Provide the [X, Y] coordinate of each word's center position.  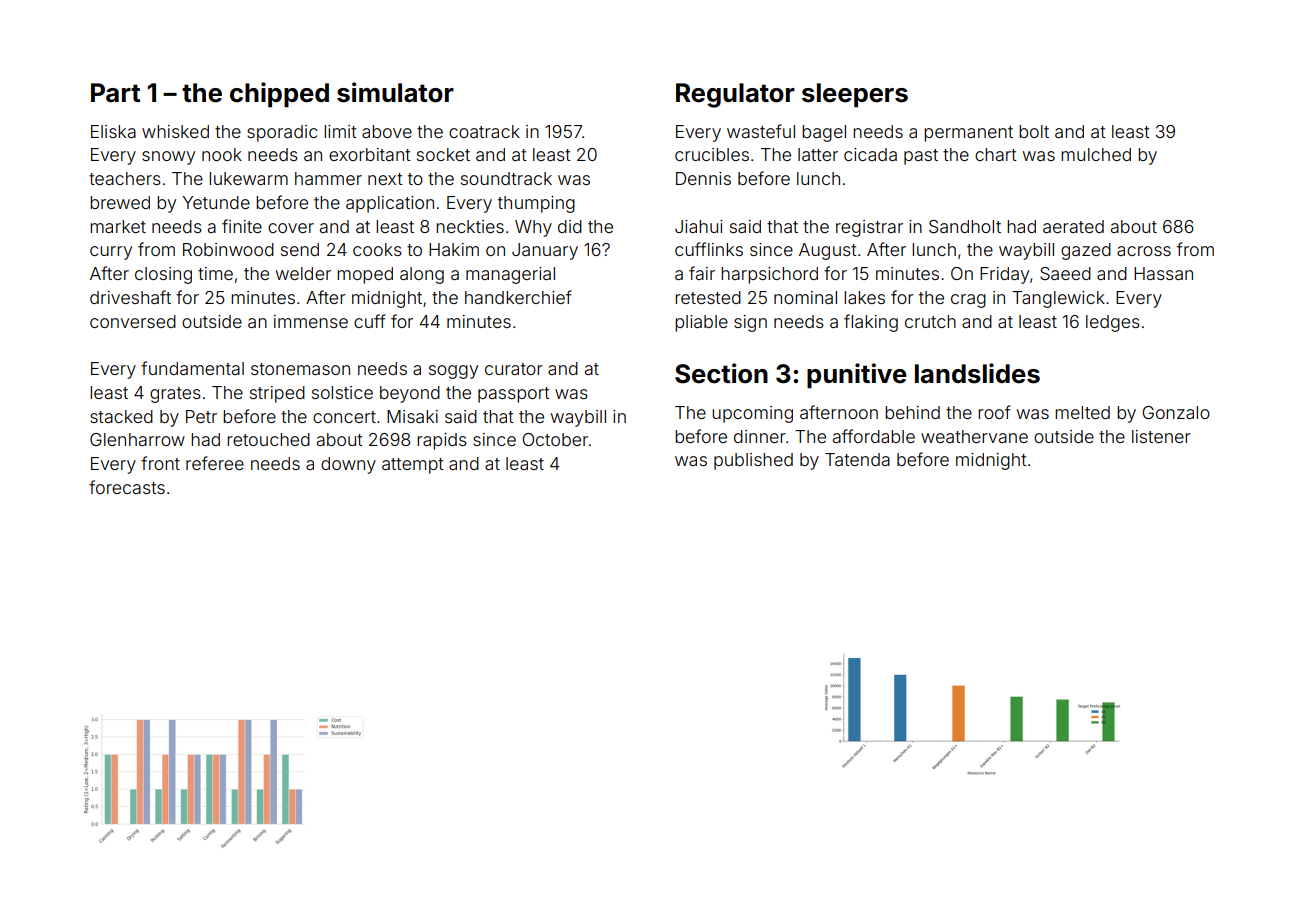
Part [115, 93]
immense [311, 321]
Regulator [735, 95]
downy [348, 465]
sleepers [855, 95]
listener [1161, 436]
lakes [864, 297]
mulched [1096, 154]
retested [708, 297]
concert [344, 417]
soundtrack [506, 178]
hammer [328, 178]
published [753, 461]
